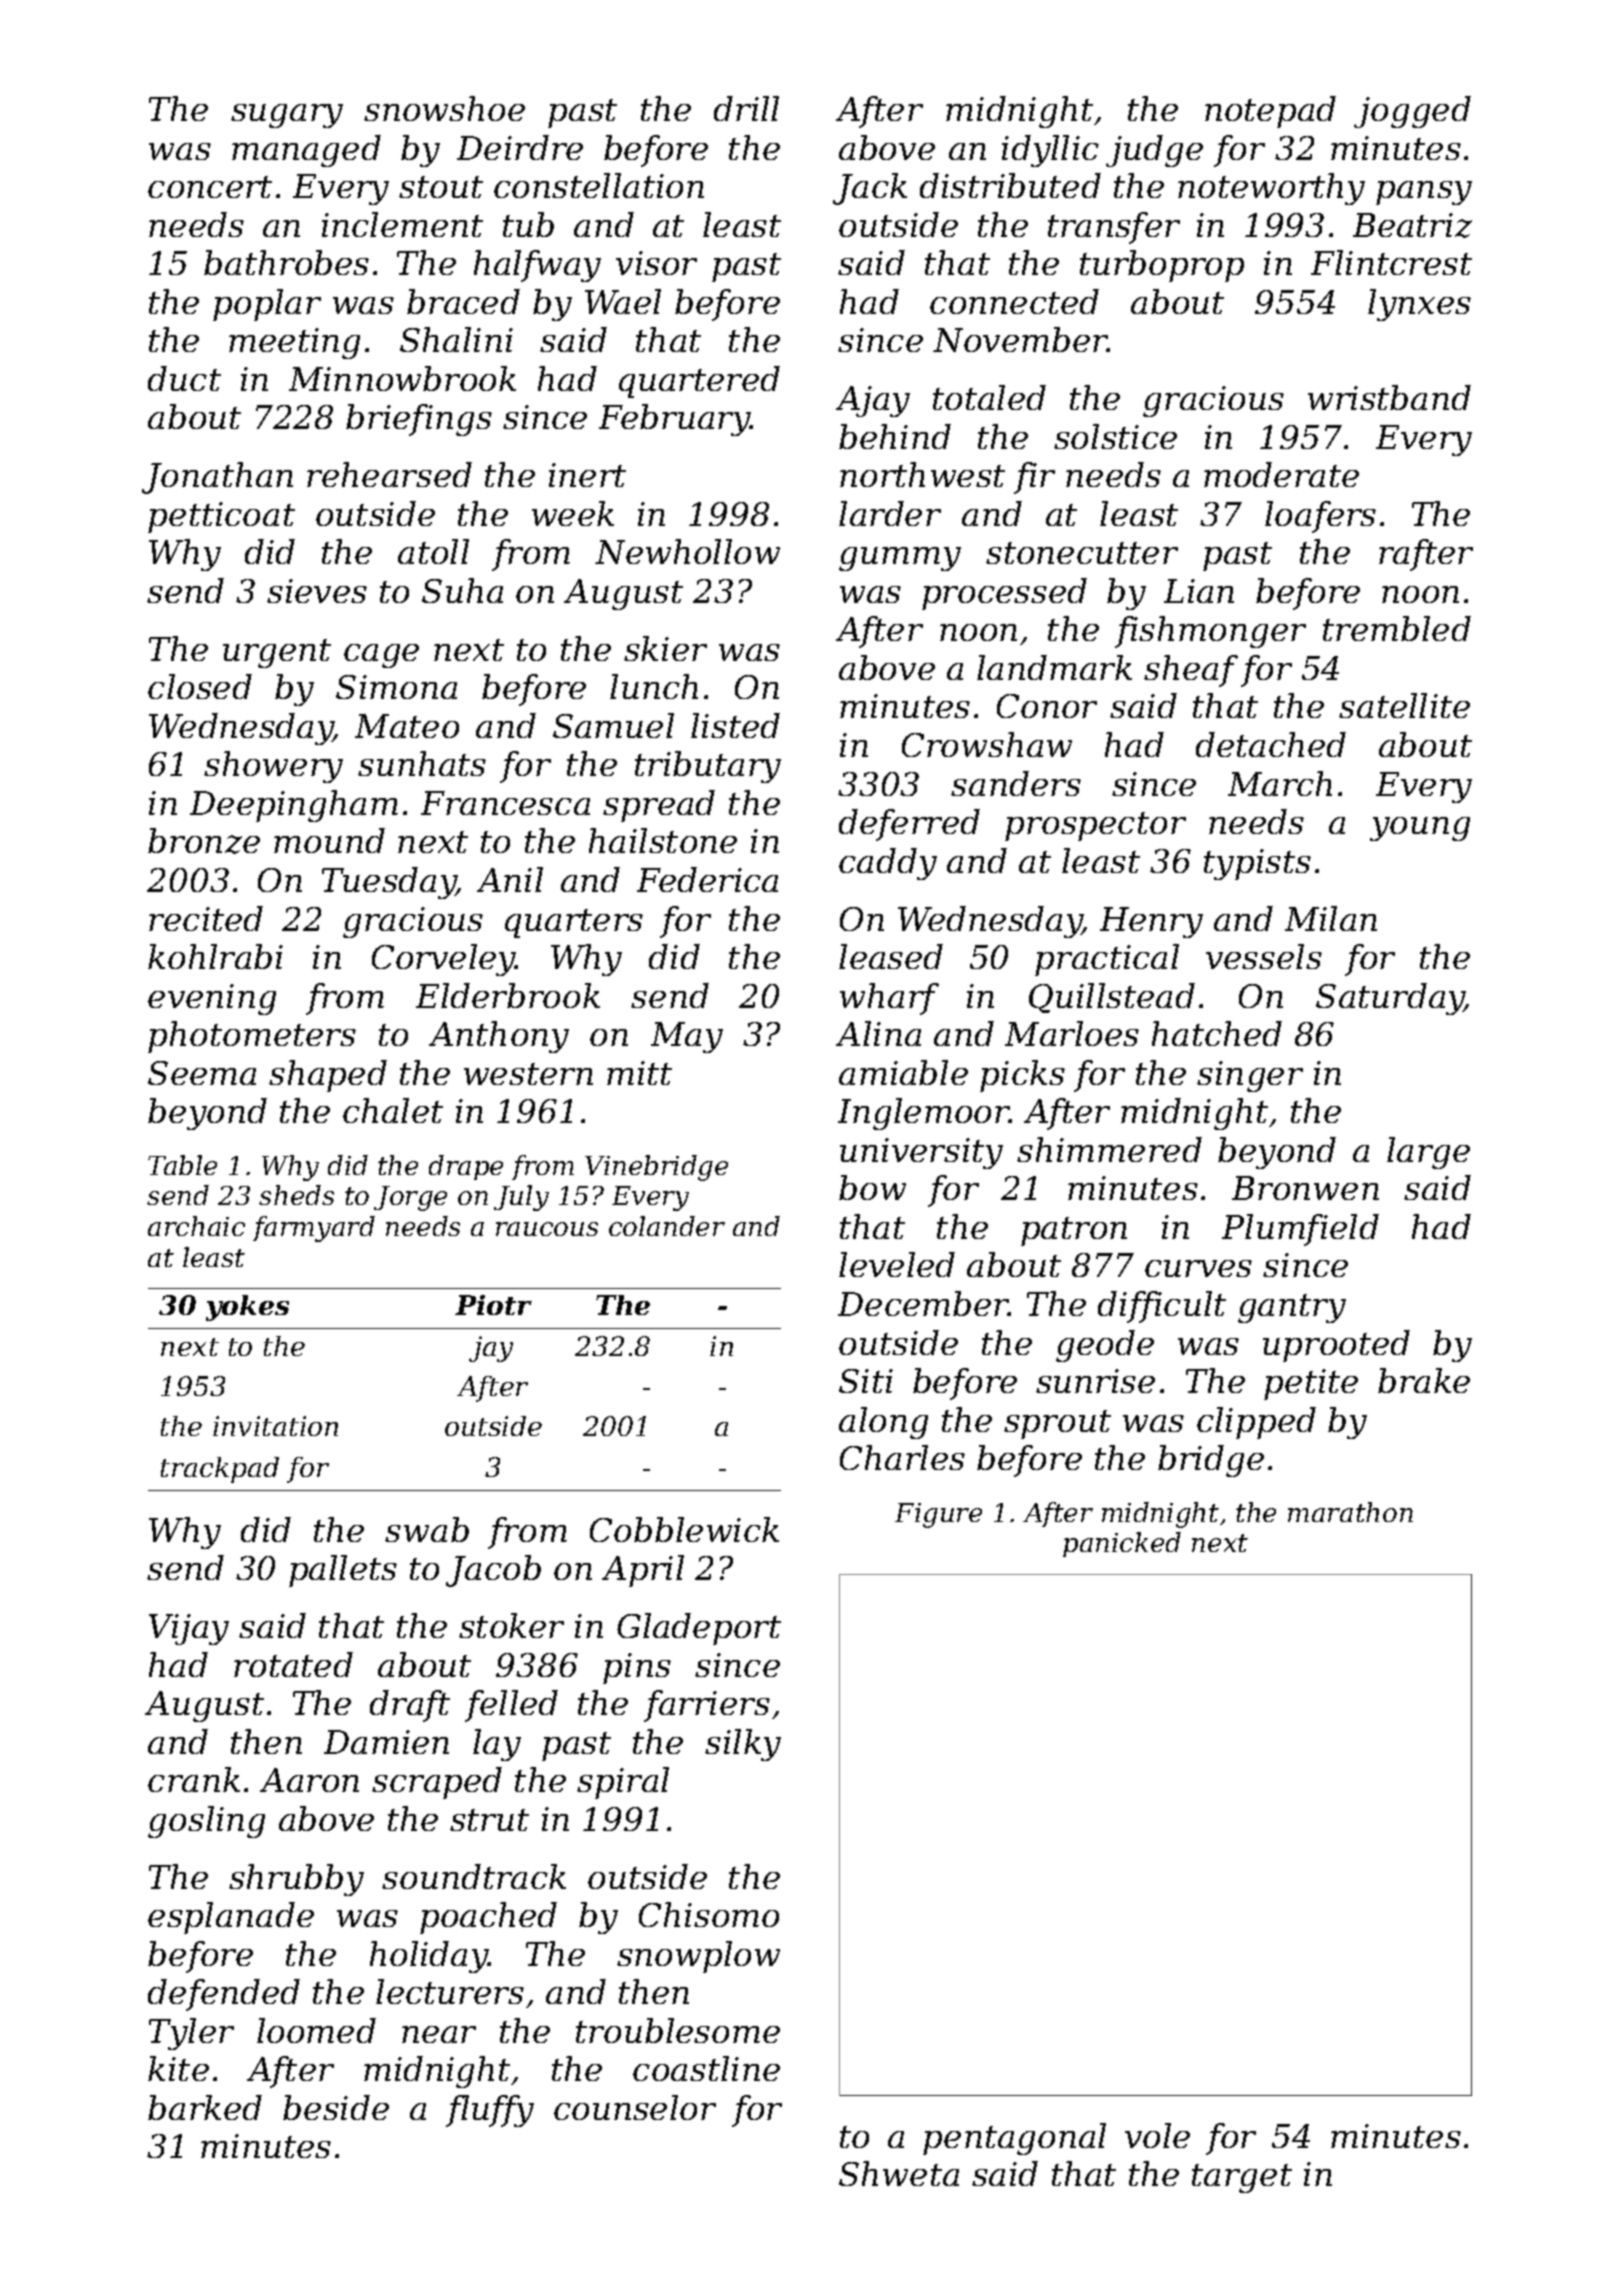 The width and height of the screenshot is (1620, 2292). Describe the element at coordinates (899, 2173) in the screenshot. I see `Shweta` at that location.
